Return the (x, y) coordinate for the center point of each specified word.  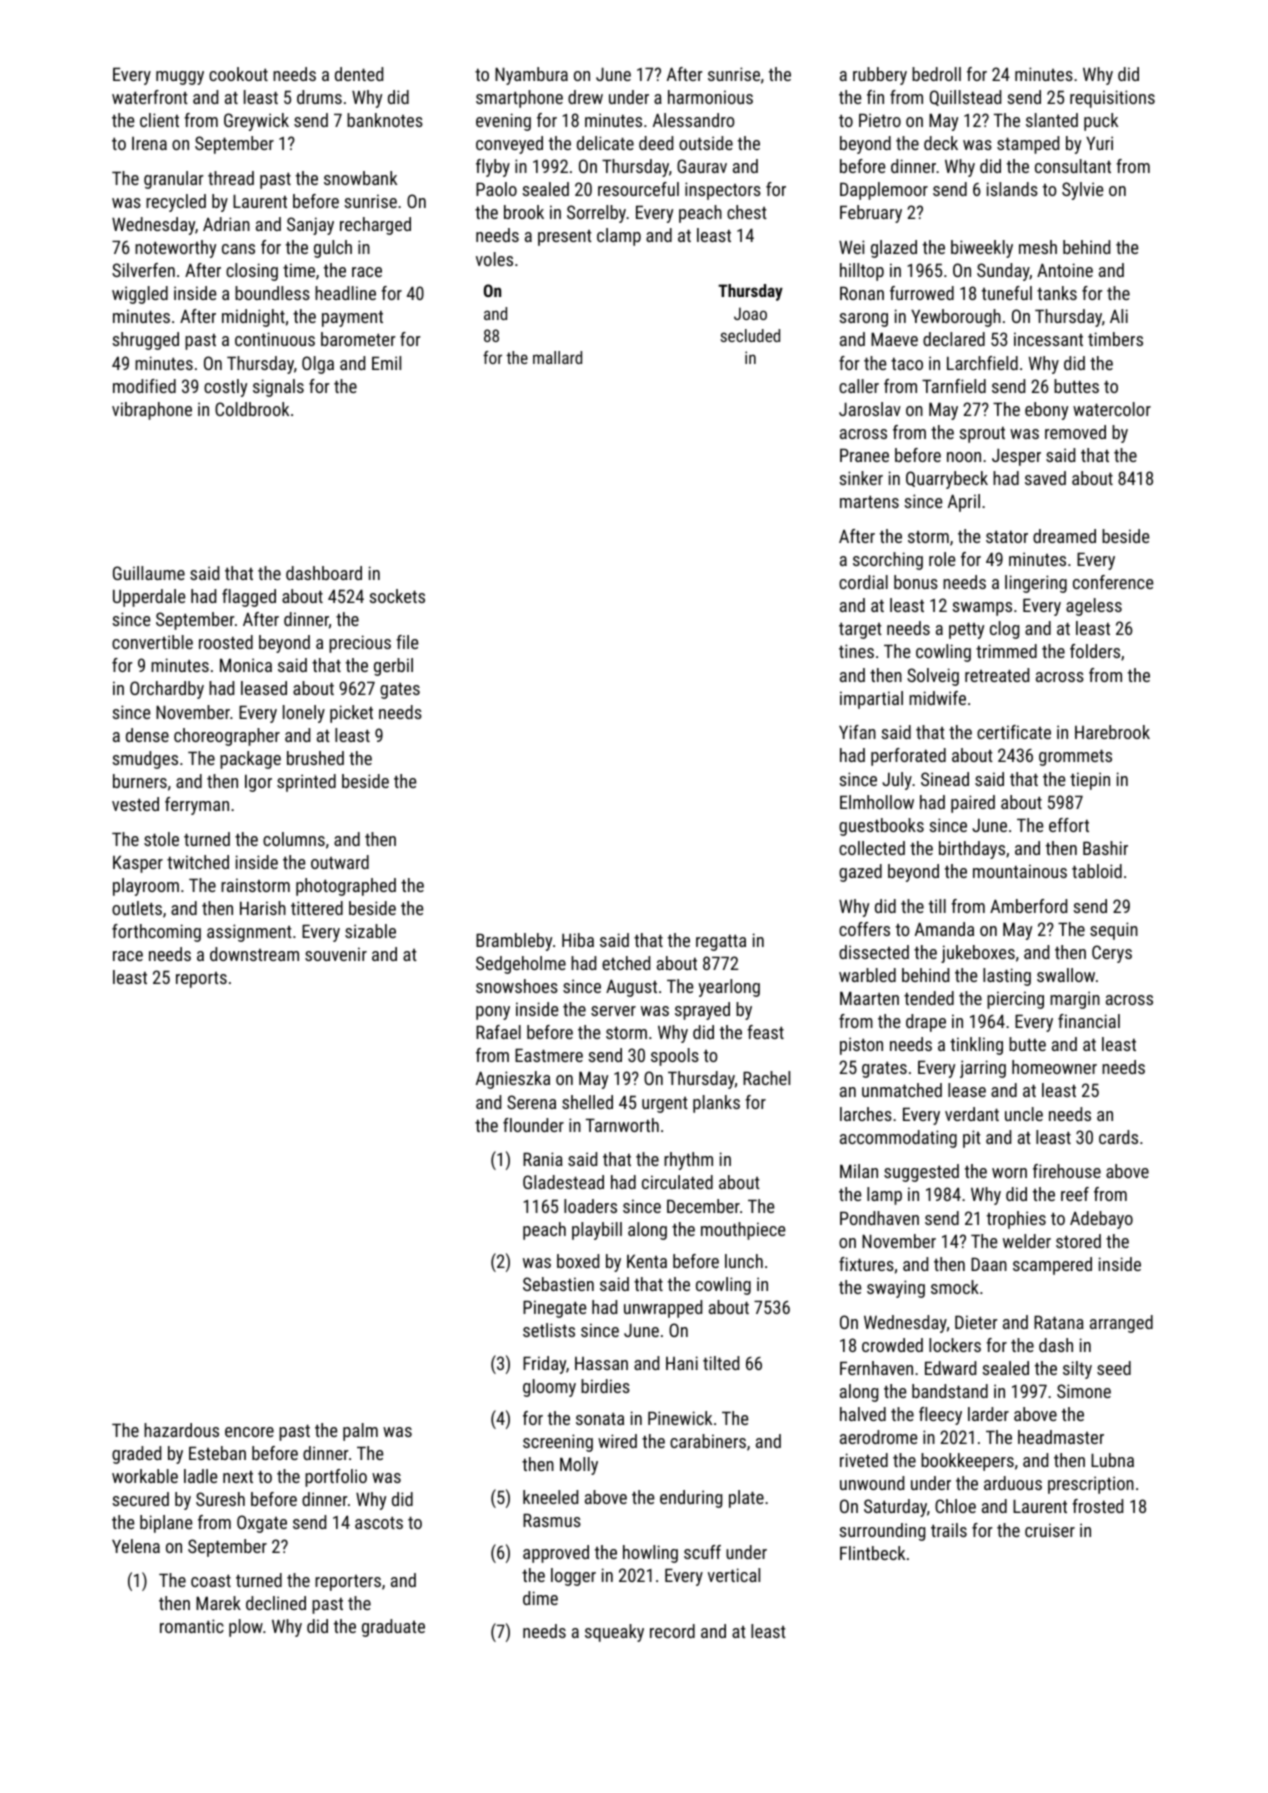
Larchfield (982, 363)
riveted (864, 1460)
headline (345, 293)
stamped (1028, 145)
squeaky (614, 1633)
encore (249, 1432)
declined (276, 1603)
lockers (955, 1345)
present (565, 238)
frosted (1097, 1506)
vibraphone (152, 411)
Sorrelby (596, 214)
